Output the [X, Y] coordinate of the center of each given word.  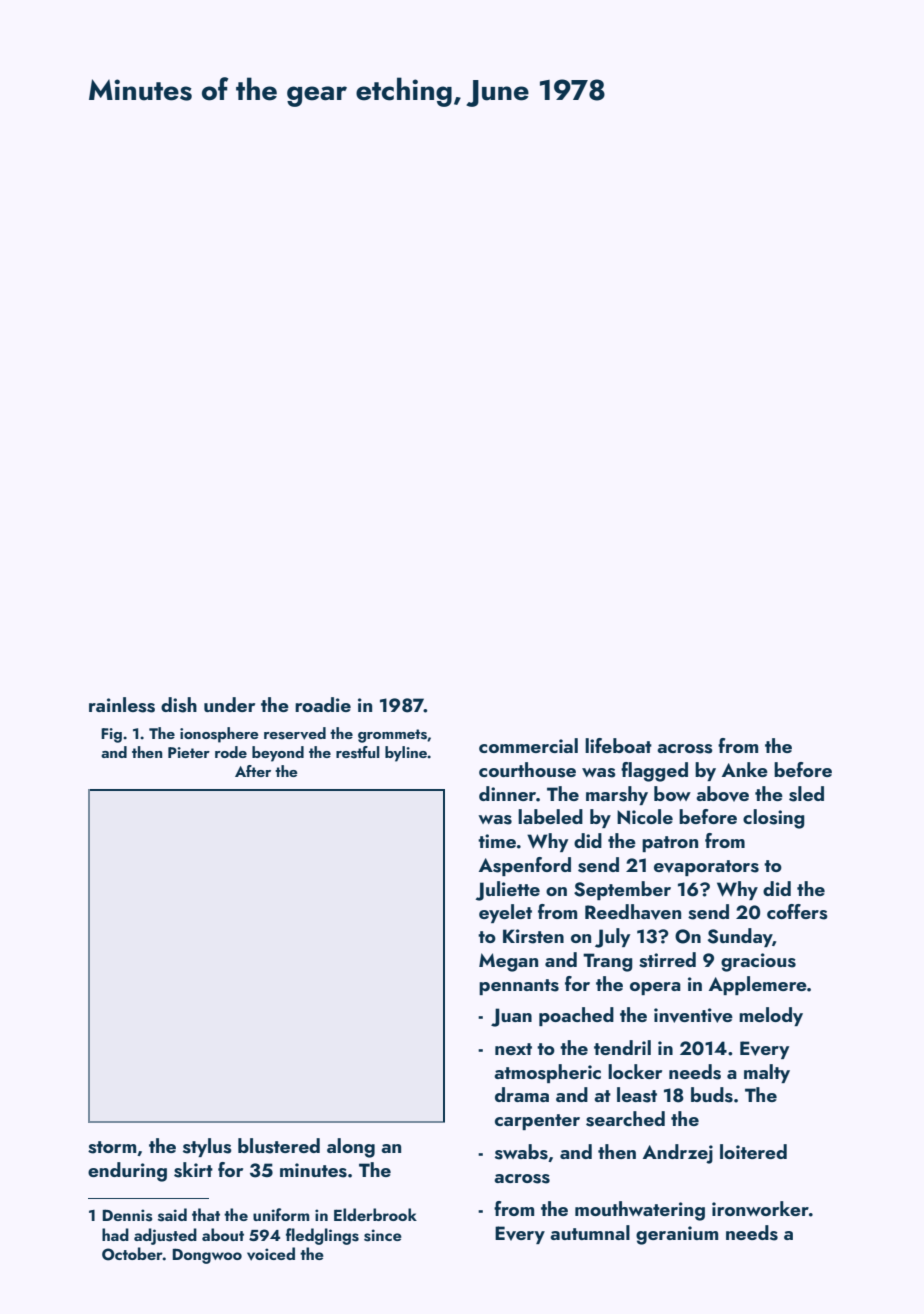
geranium [677, 1235]
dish [179, 705]
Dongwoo [207, 1256]
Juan [511, 1017]
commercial [528, 745]
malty [767, 1073]
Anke [745, 769]
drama [522, 1094]
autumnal [590, 1232]
